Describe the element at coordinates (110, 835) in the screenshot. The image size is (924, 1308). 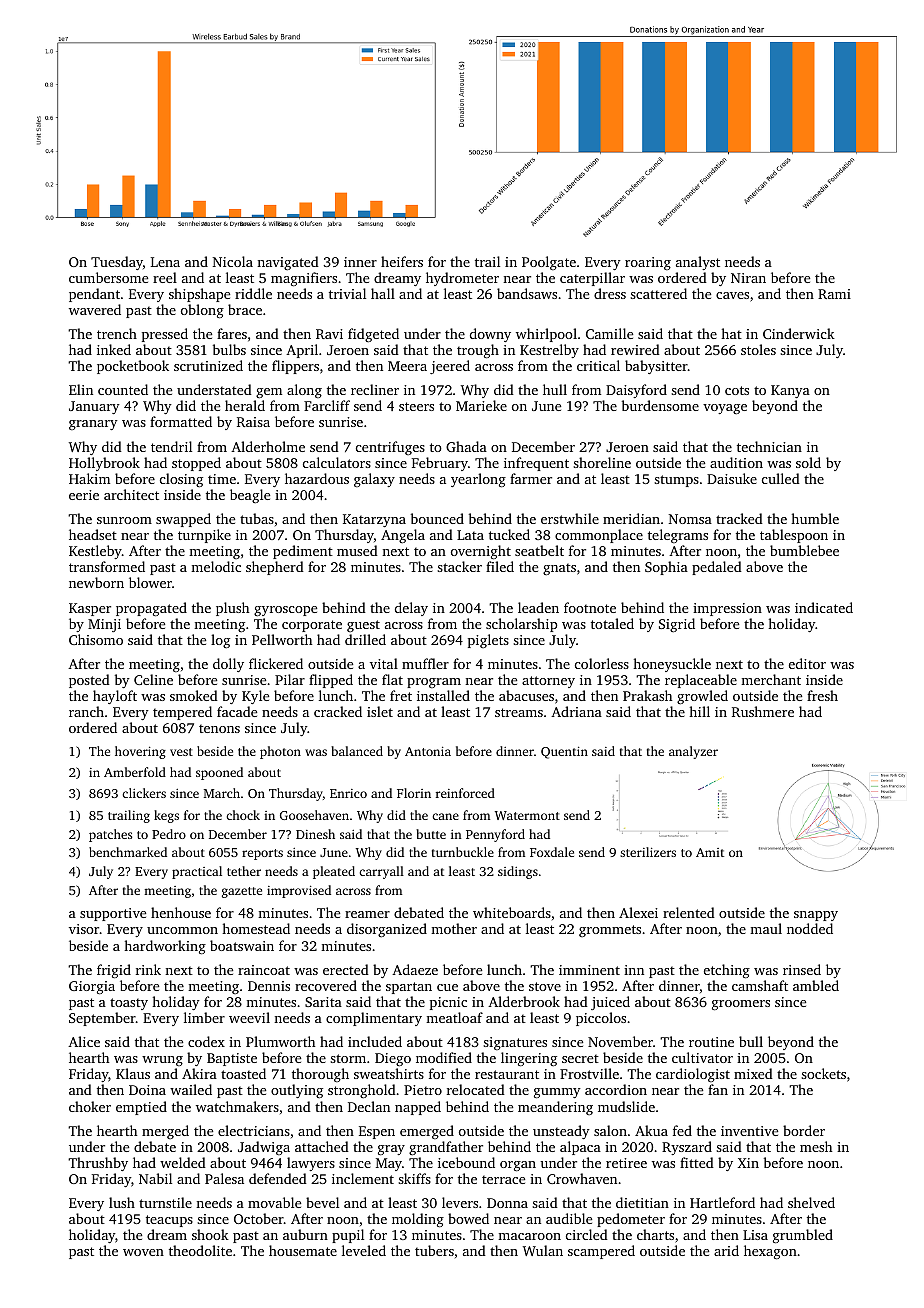
I see `patches` at that location.
